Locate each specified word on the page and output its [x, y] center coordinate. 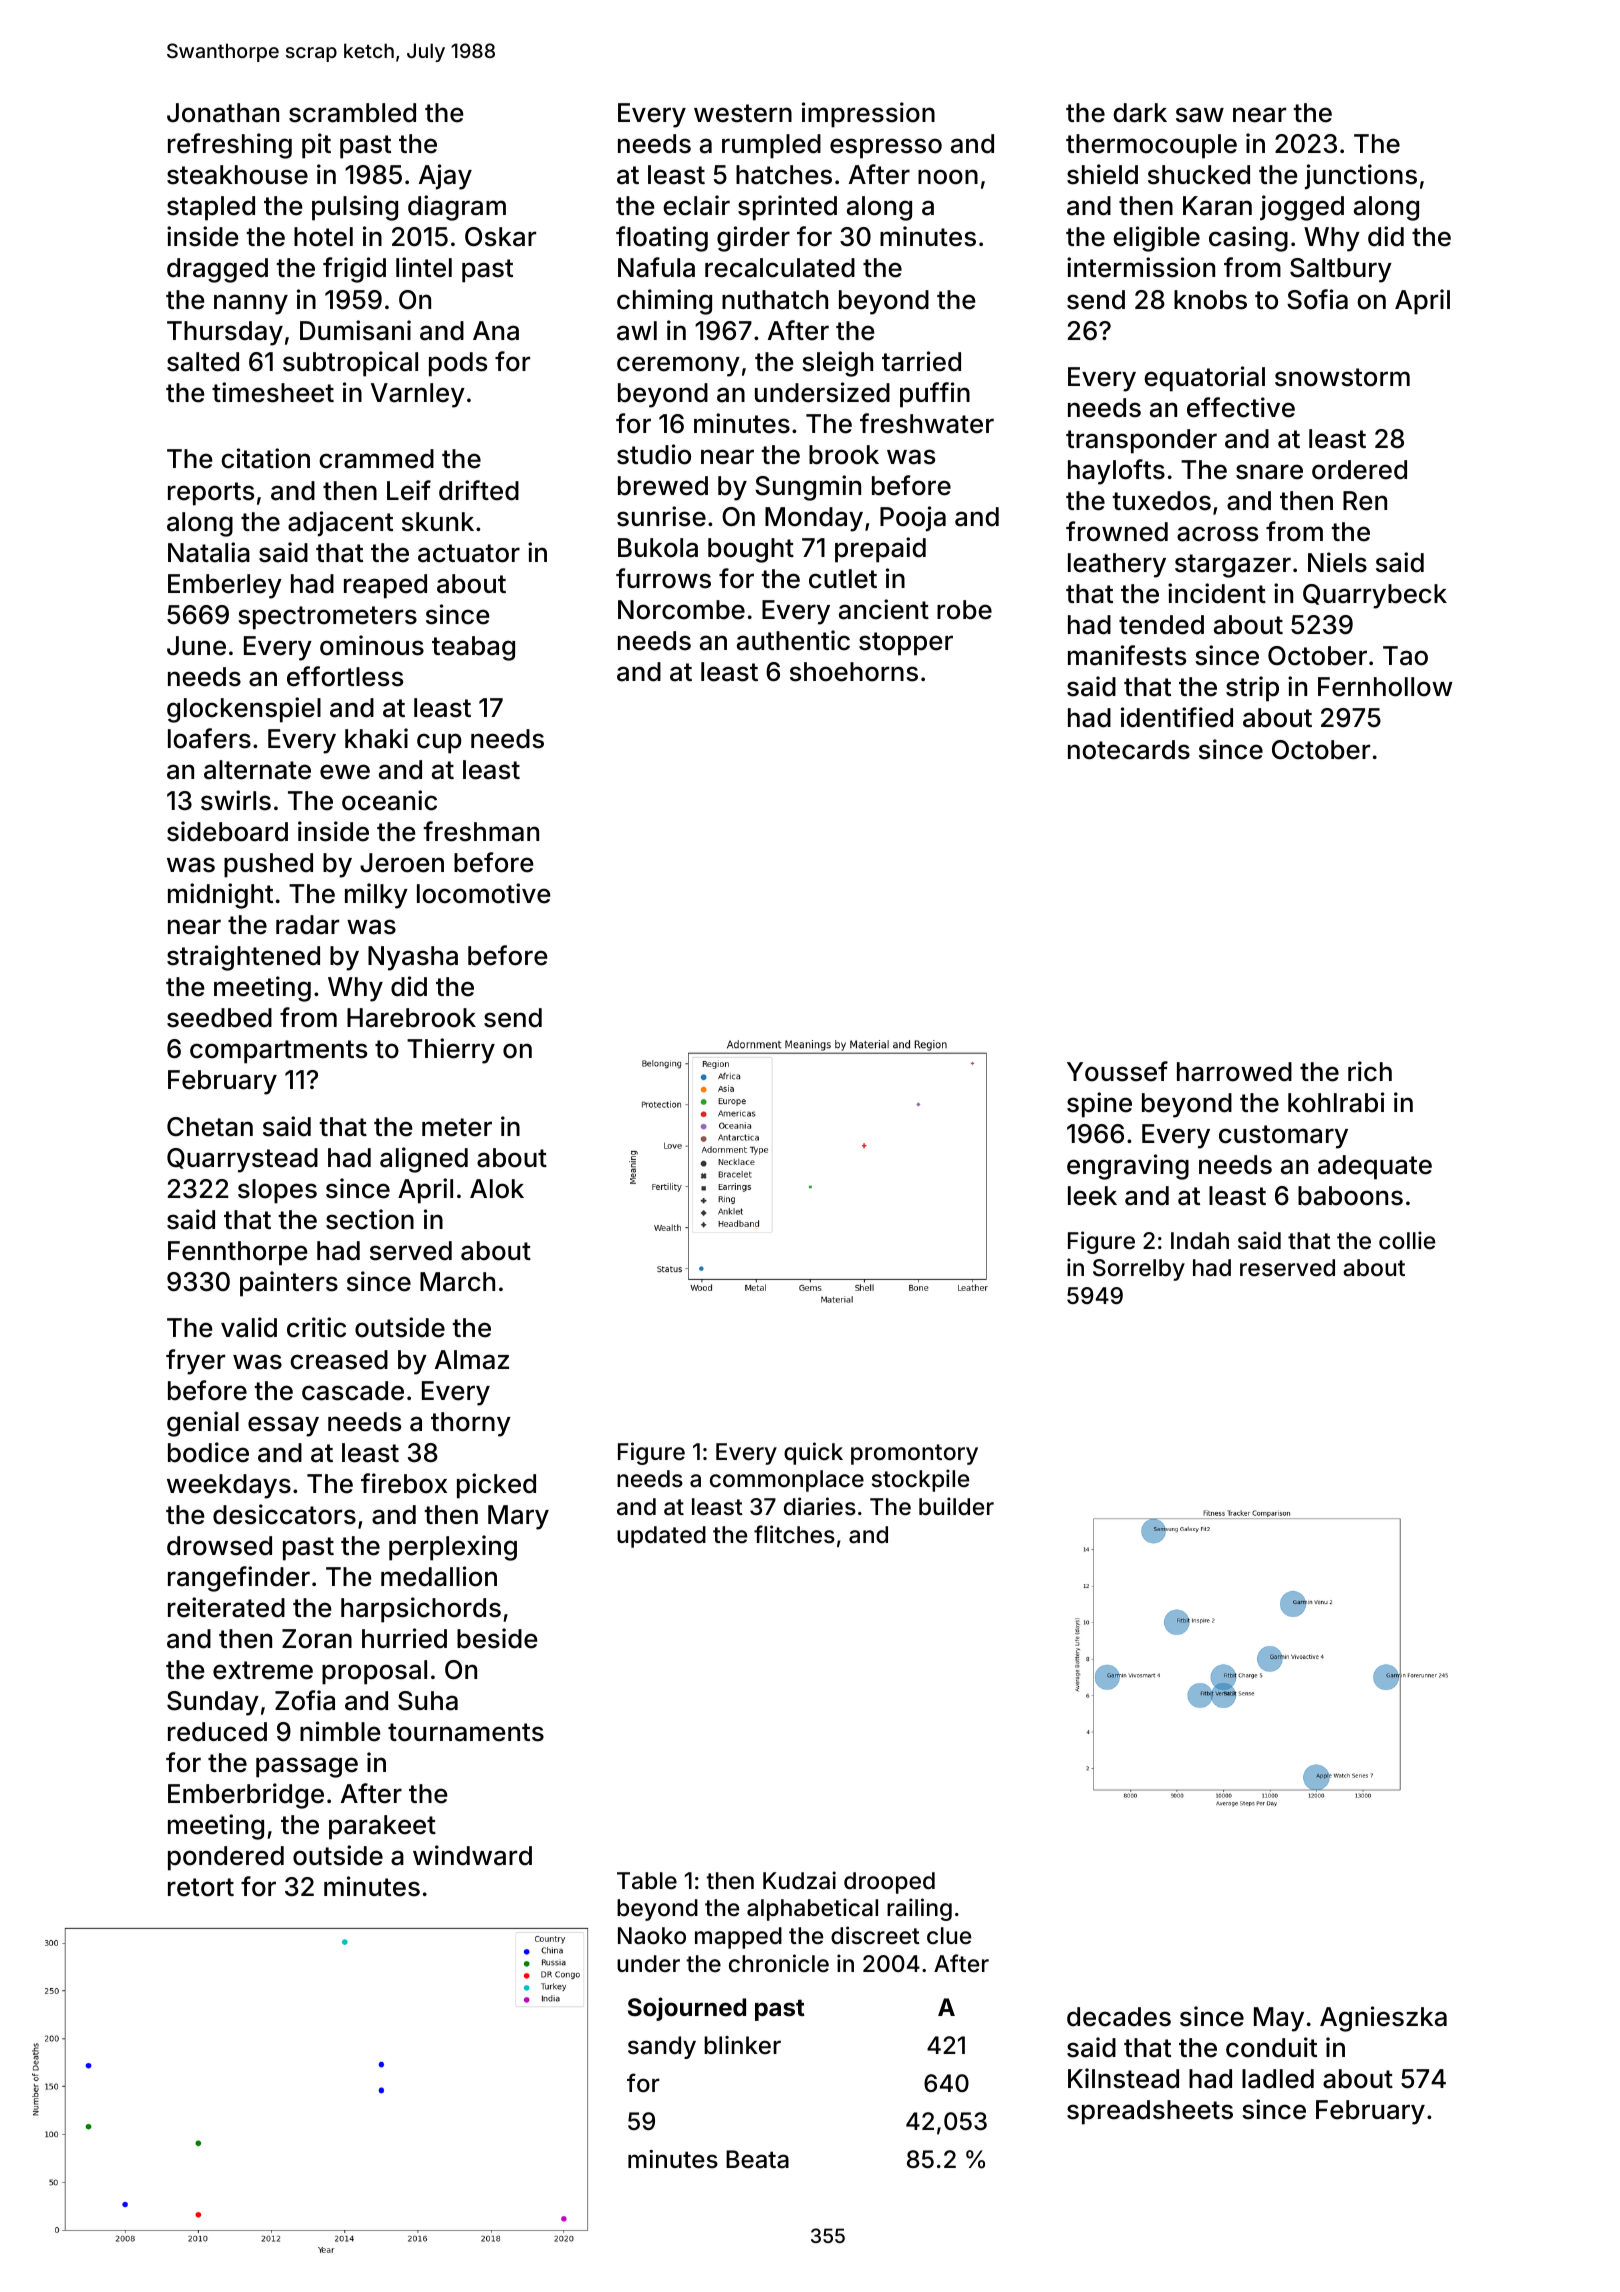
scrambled [352, 113]
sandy [662, 2047]
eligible [1156, 239]
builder [956, 1506]
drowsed [219, 1546]
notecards [1129, 750]
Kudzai [799, 1880]
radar [307, 925]
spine [1099, 1105]
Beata [757, 2159]
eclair [696, 205]
